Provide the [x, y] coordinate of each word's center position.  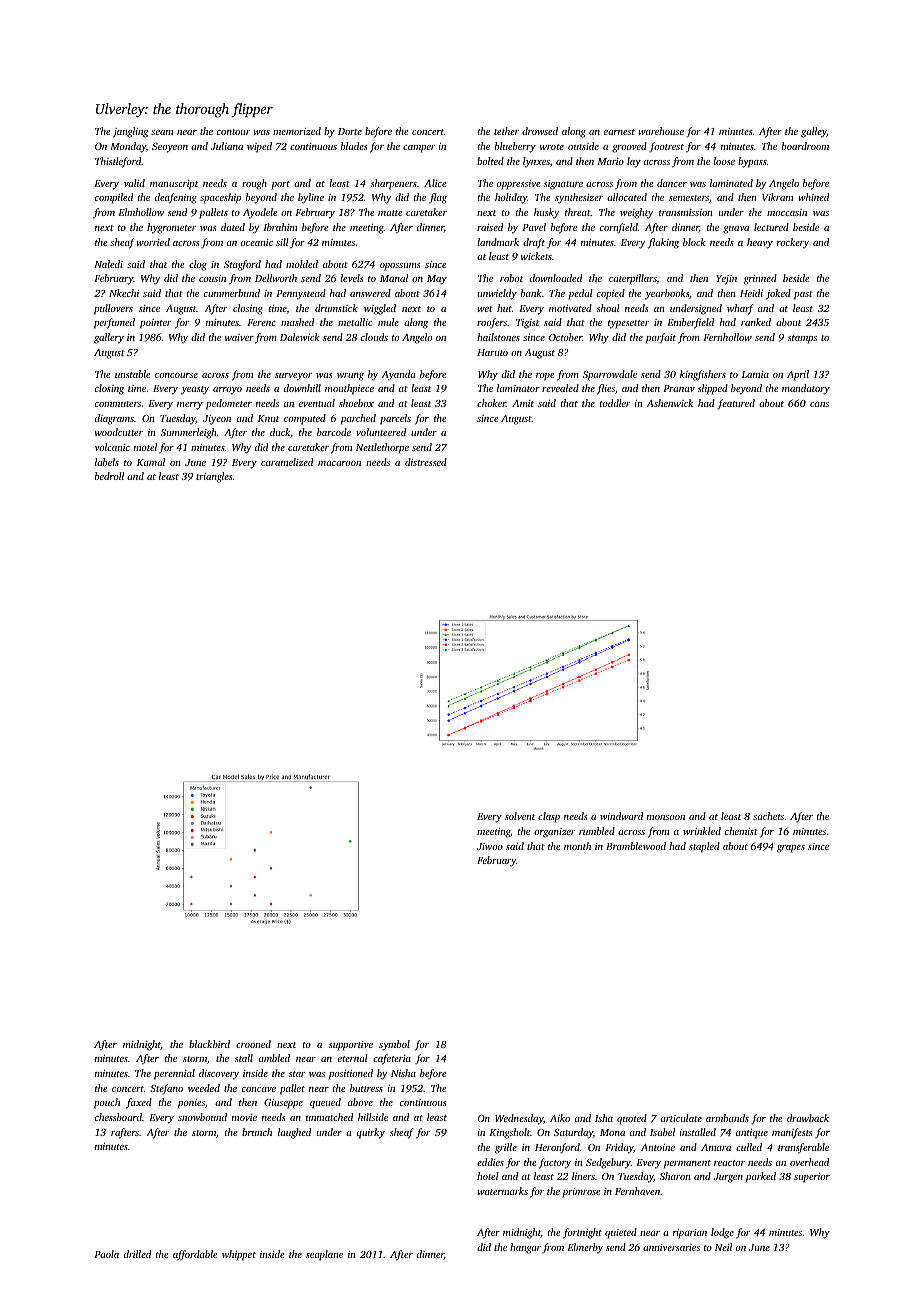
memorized [297, 131]
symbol [394, 1045]
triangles [214, 477]
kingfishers [703, 375]
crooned [253, 1044]
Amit [523, 403]
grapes [791, 849]
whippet [239, 1255]
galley [814, 132]
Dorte [350, 131]
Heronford [557, 1148]
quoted [632, 1119]
